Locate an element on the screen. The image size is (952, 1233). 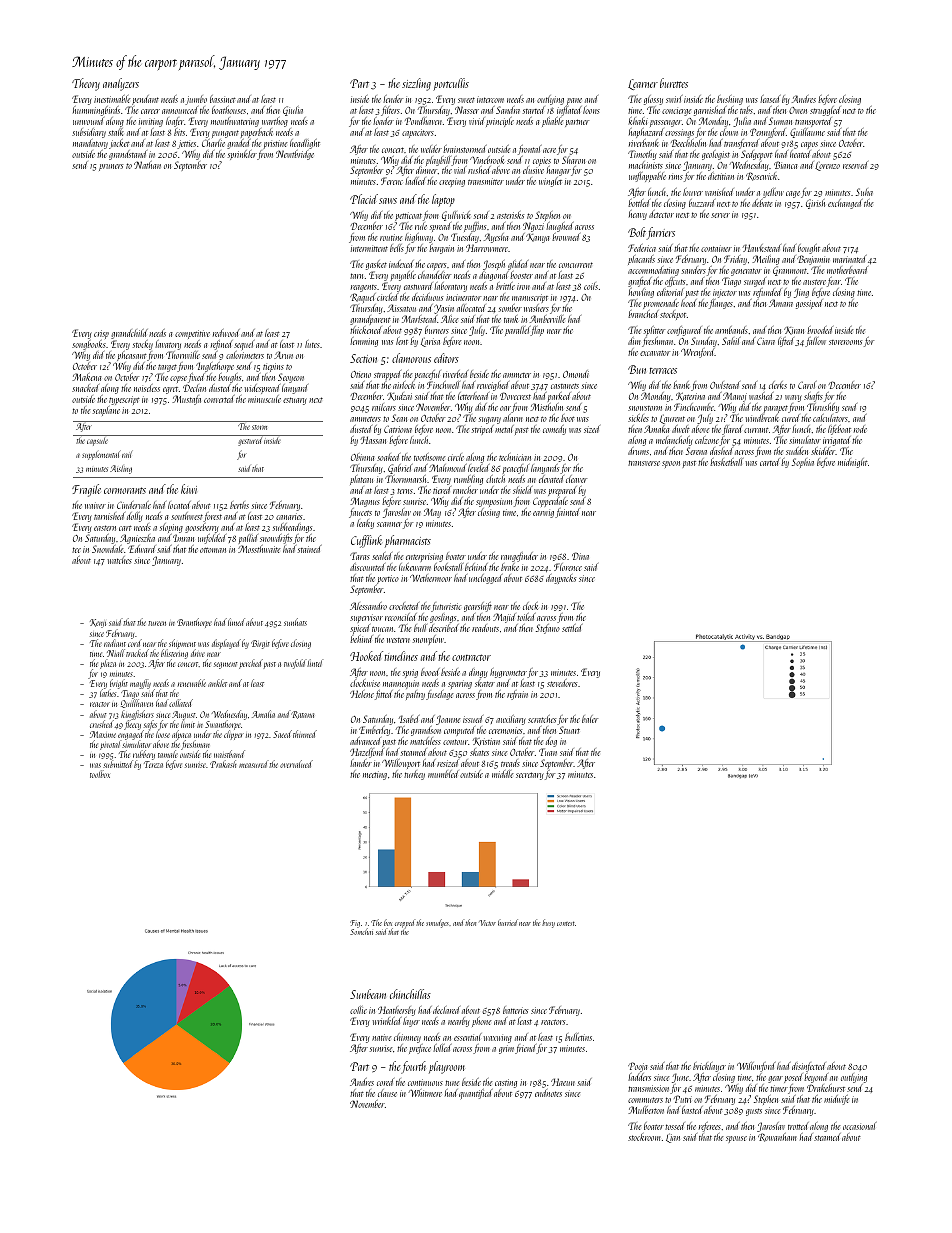
storerooms is located at coordinates (845, 342).
